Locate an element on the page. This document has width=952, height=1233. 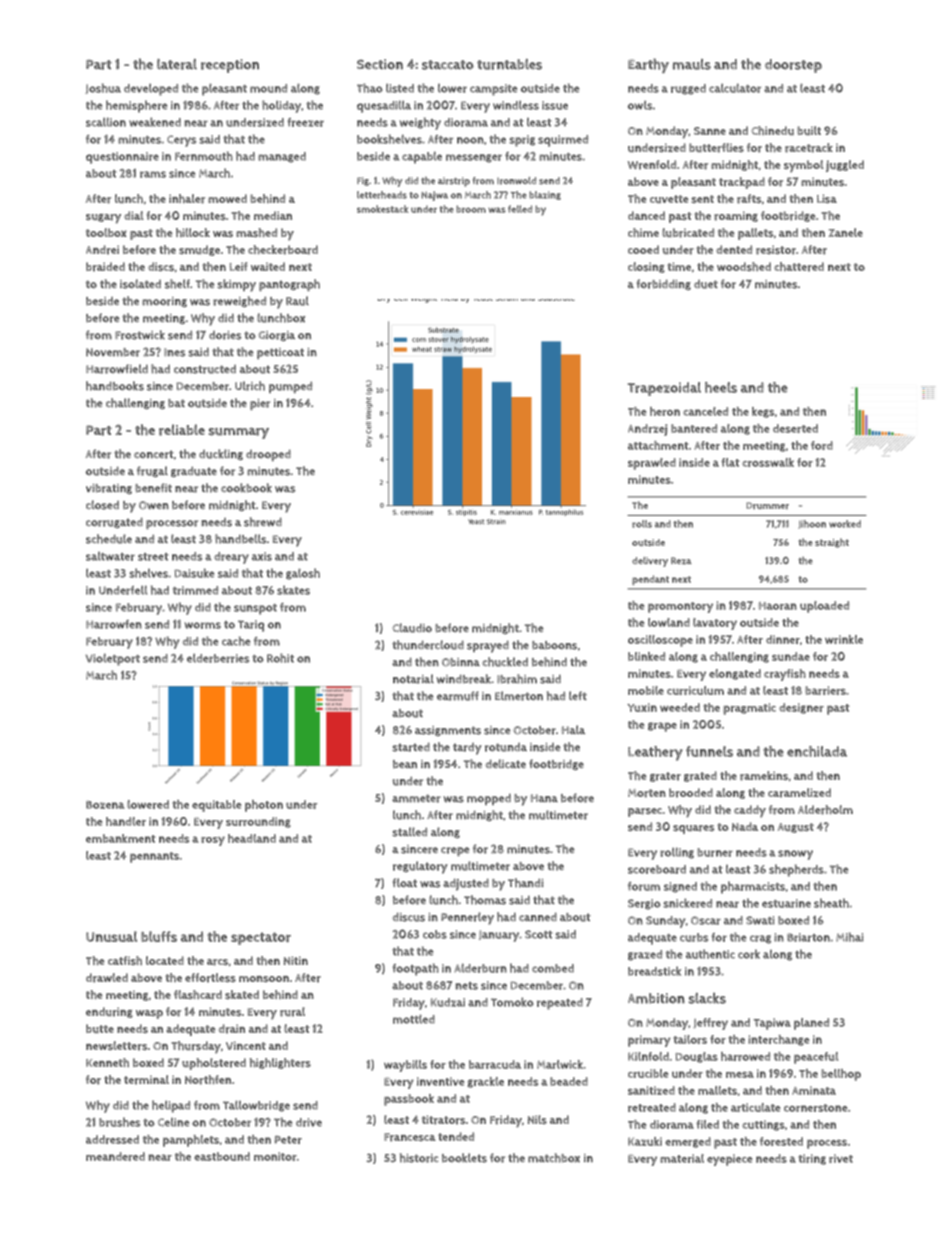
skated is located at coordinates (242, 994).
